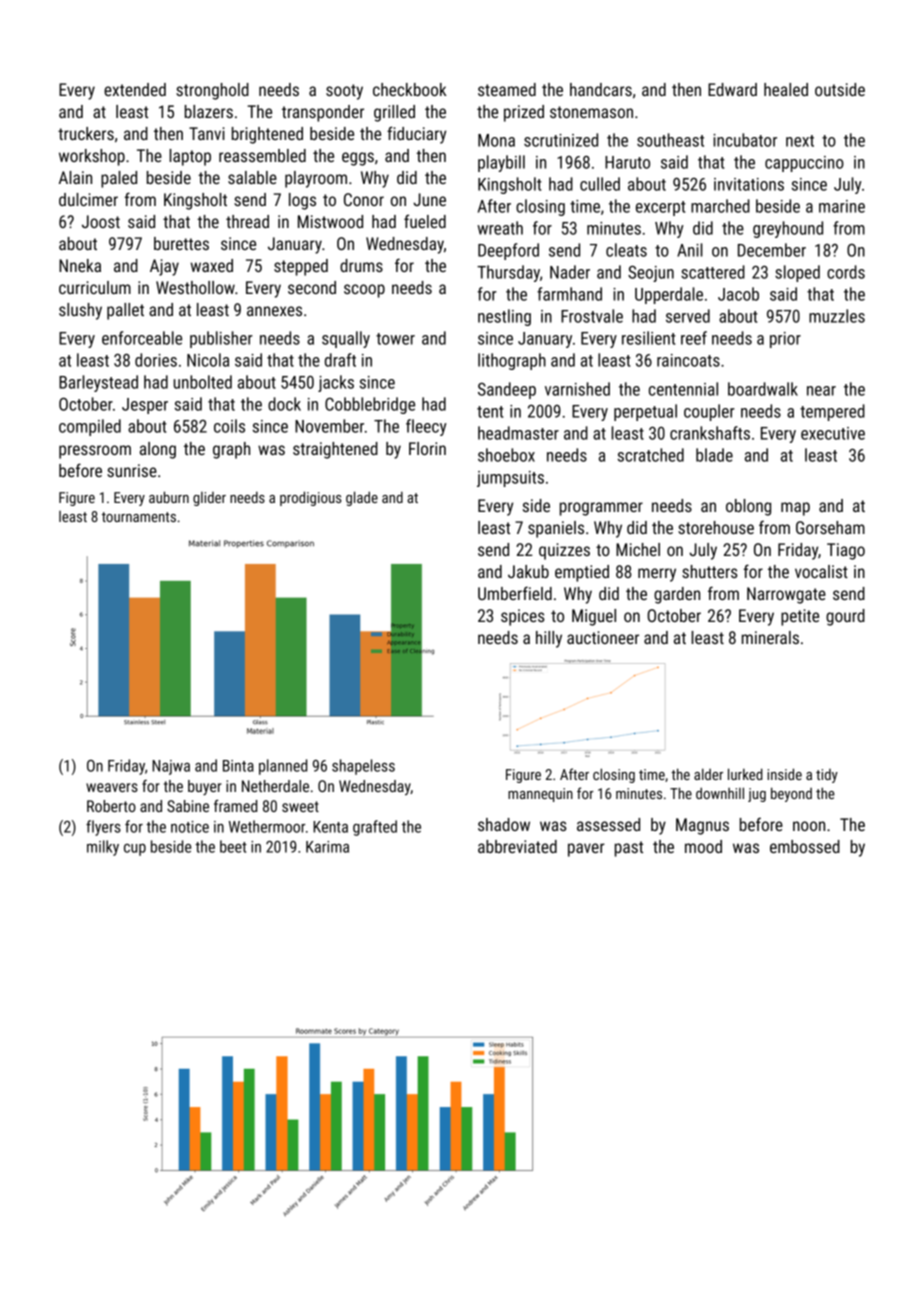 The width and height of the screenshot is (924, 1308). What do you see at coordinates (694, 338) in the screenshot?
I see `reef` at bounding box center [694, 338].
